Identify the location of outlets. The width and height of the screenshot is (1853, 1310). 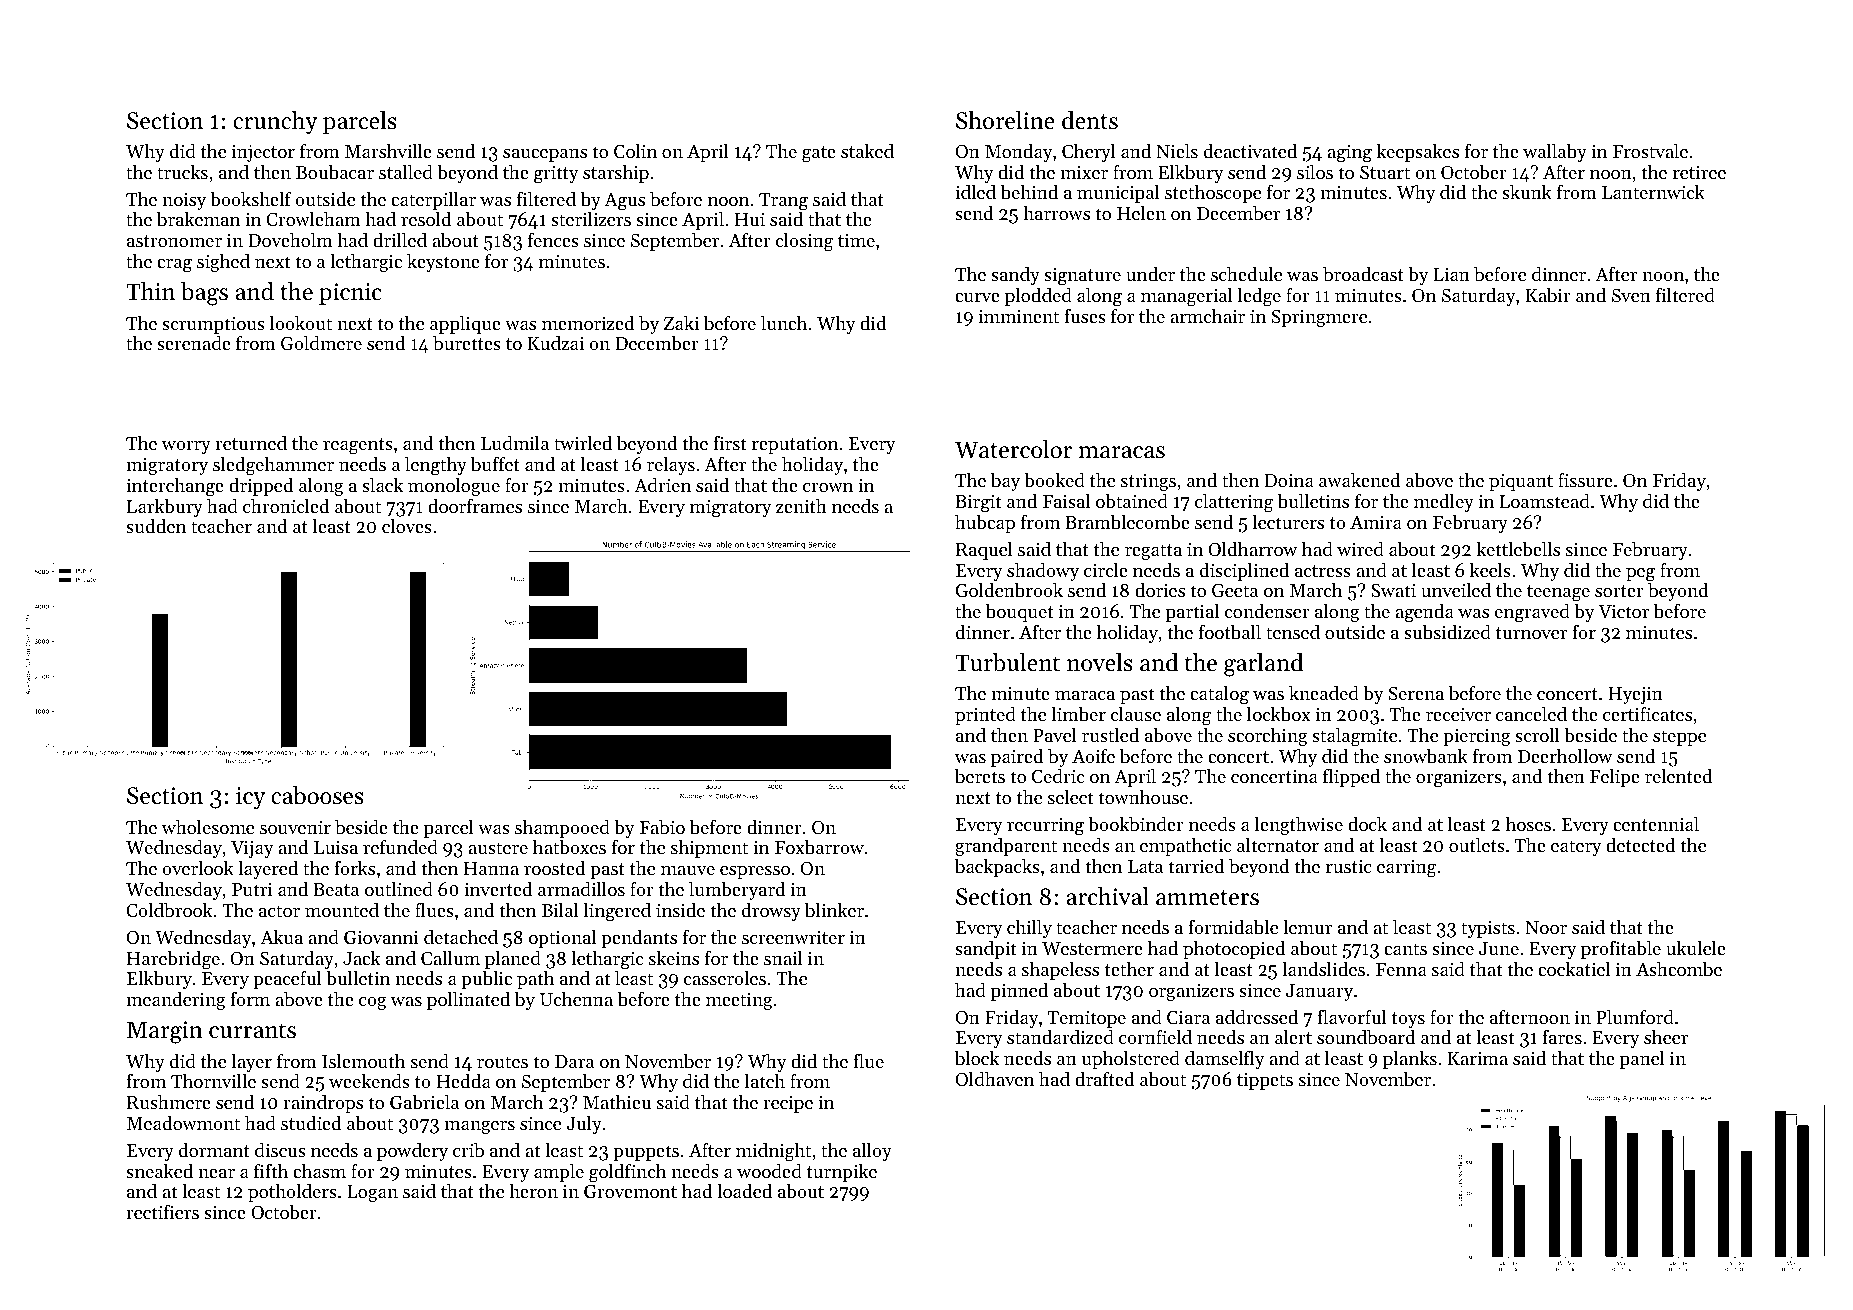
(1477, 845).
